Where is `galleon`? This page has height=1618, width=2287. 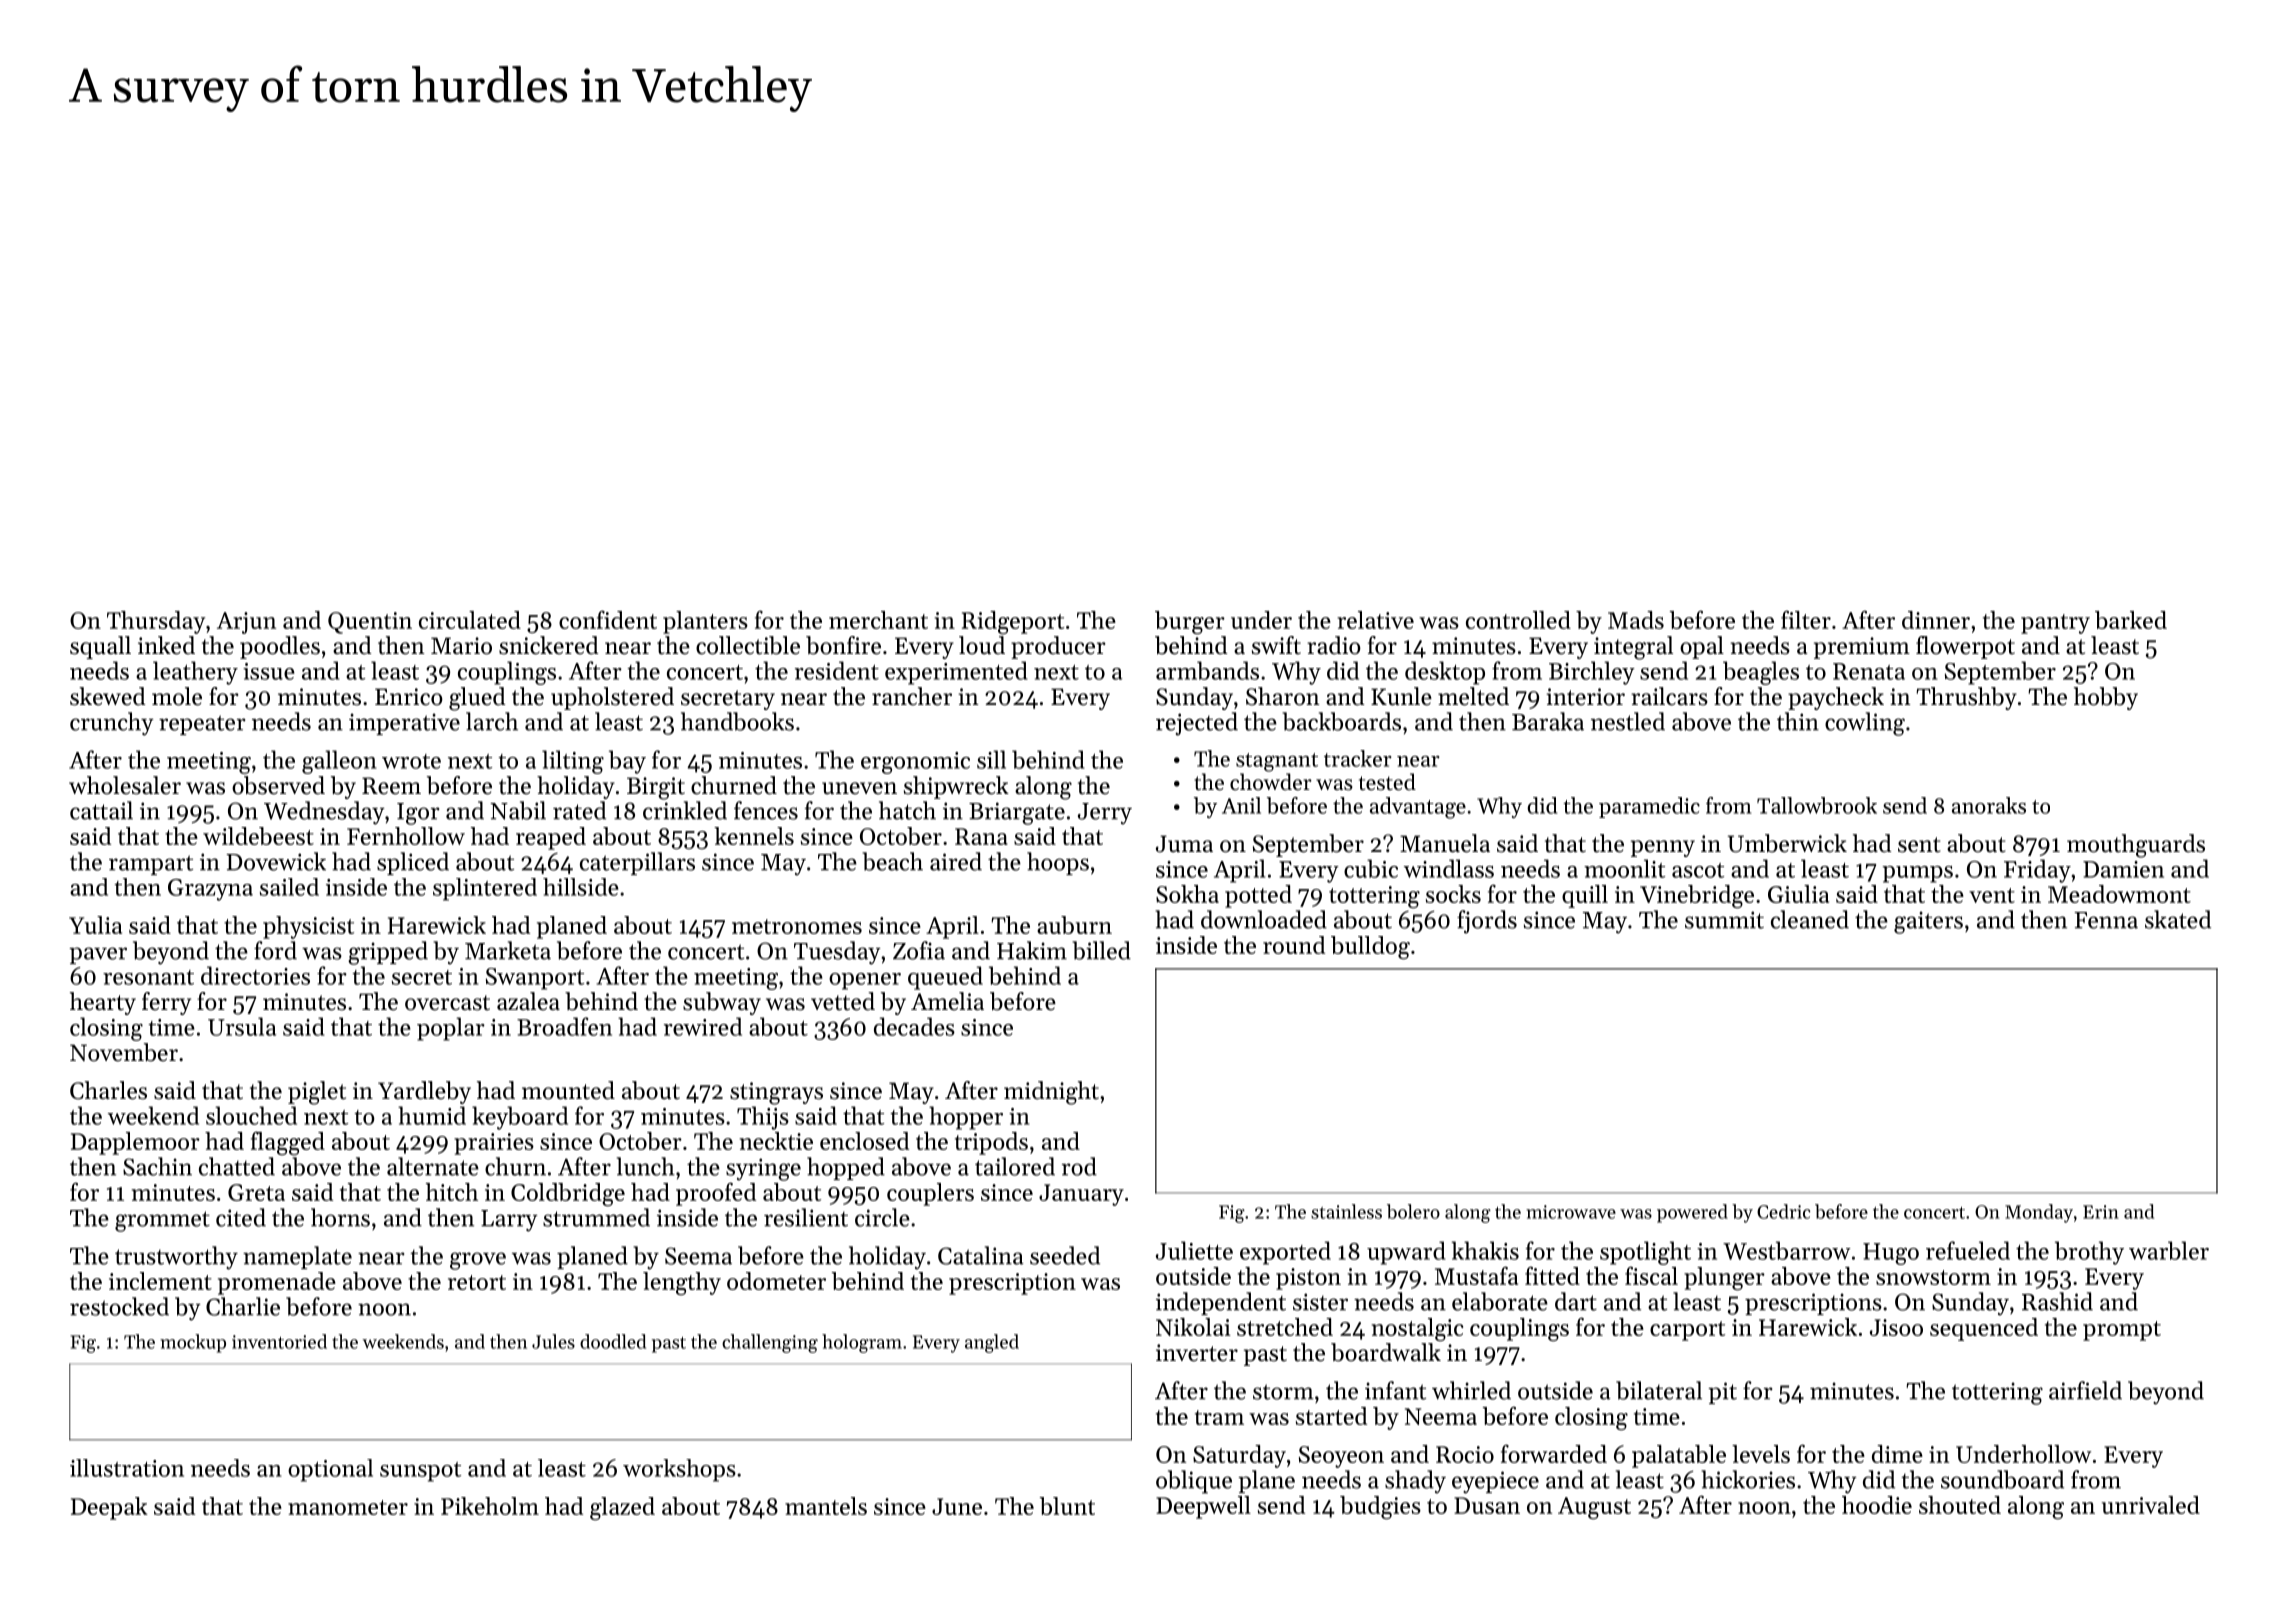
galleon is located at coordinates (339, 762).
